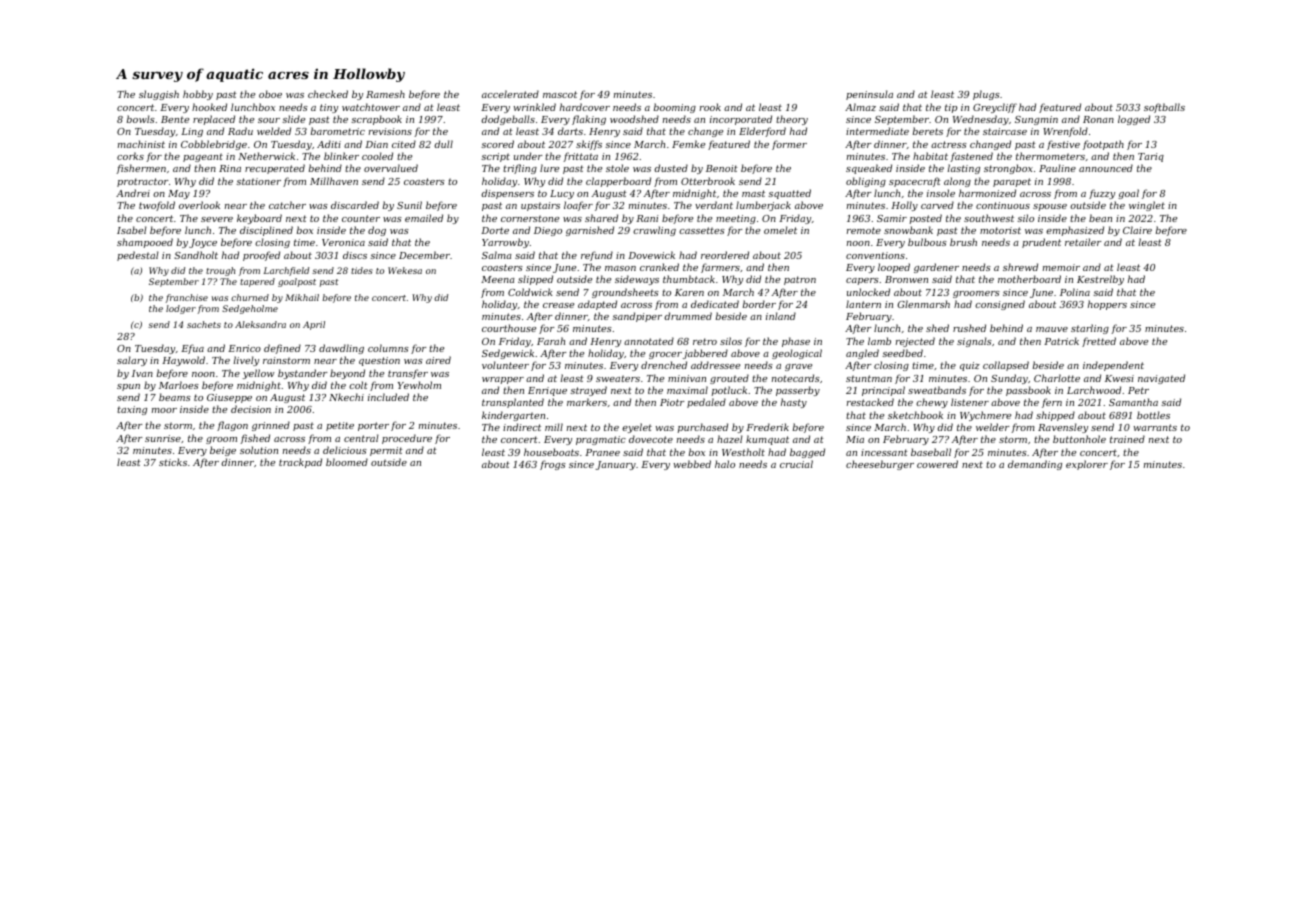 The height and width of the page is (924, 1308). What do you see at coordinates (347, 462) in the page?
I see `bloomed` at bounding box center [347, 462].
